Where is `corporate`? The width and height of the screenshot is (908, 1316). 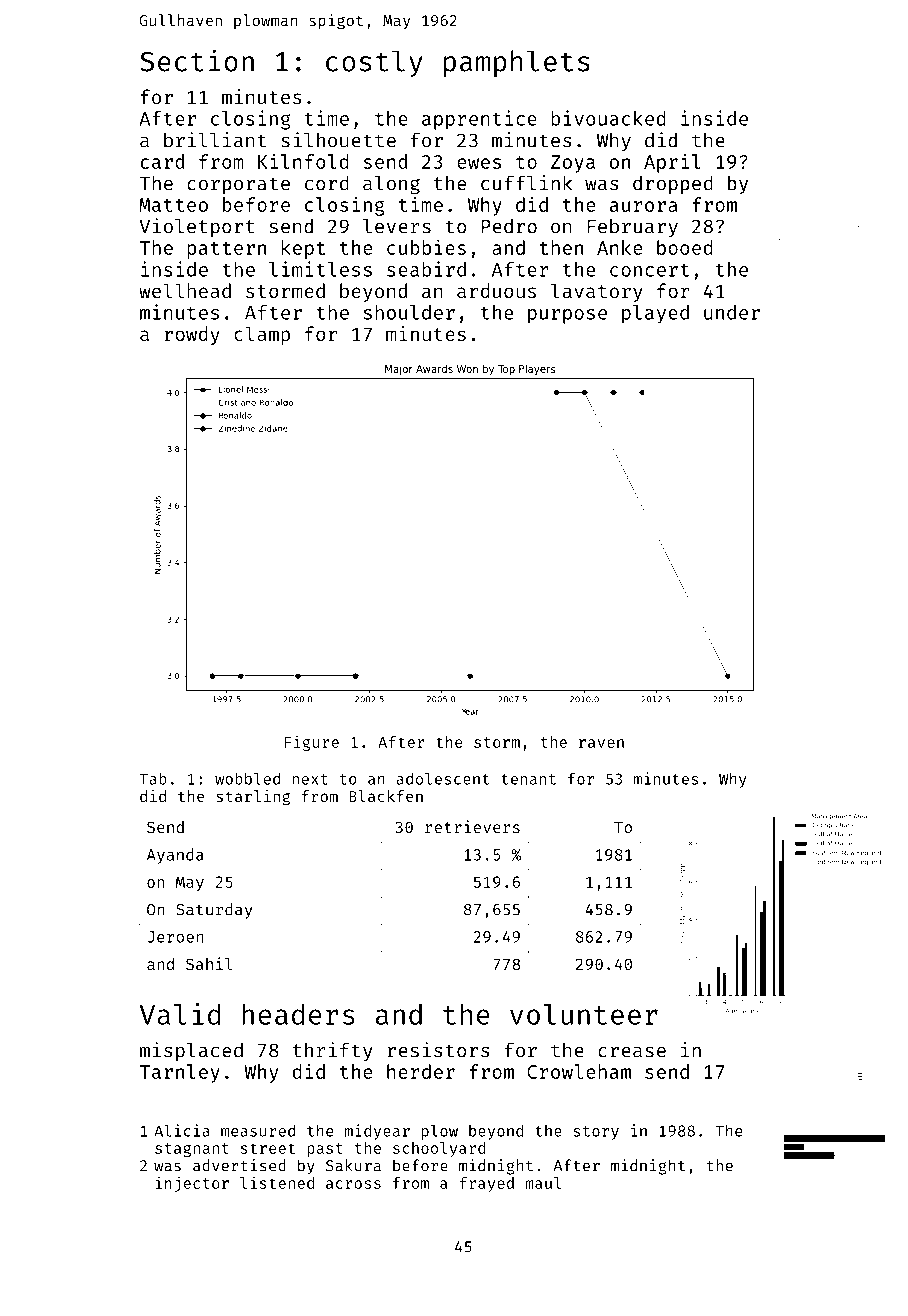
corporate is located at coordinates (238, 186).
